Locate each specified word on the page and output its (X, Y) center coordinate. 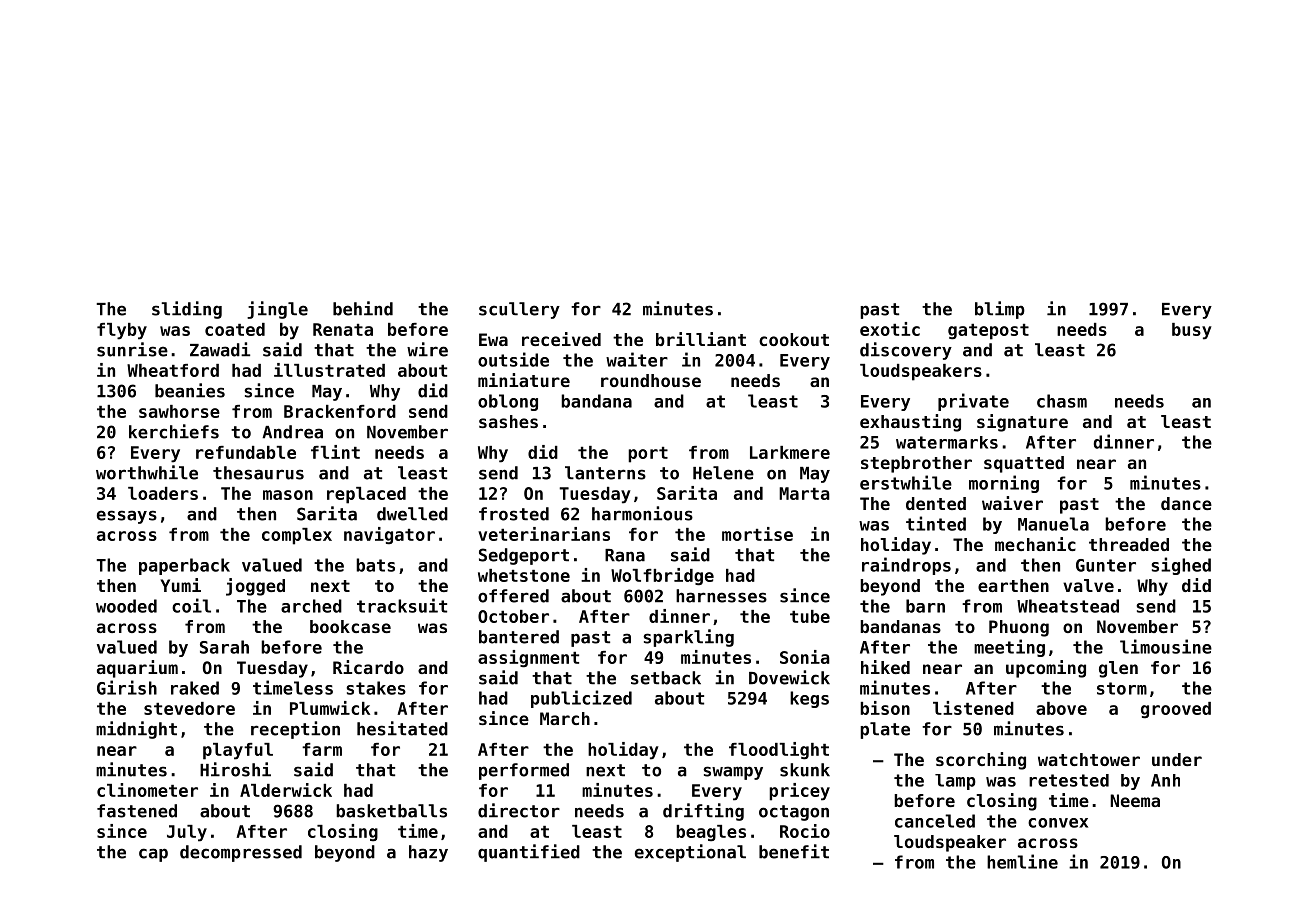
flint (335, 452)
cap (153, 855)
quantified (529, 853)
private (973, 402)
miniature (524, 380)
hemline (1022, 861)
